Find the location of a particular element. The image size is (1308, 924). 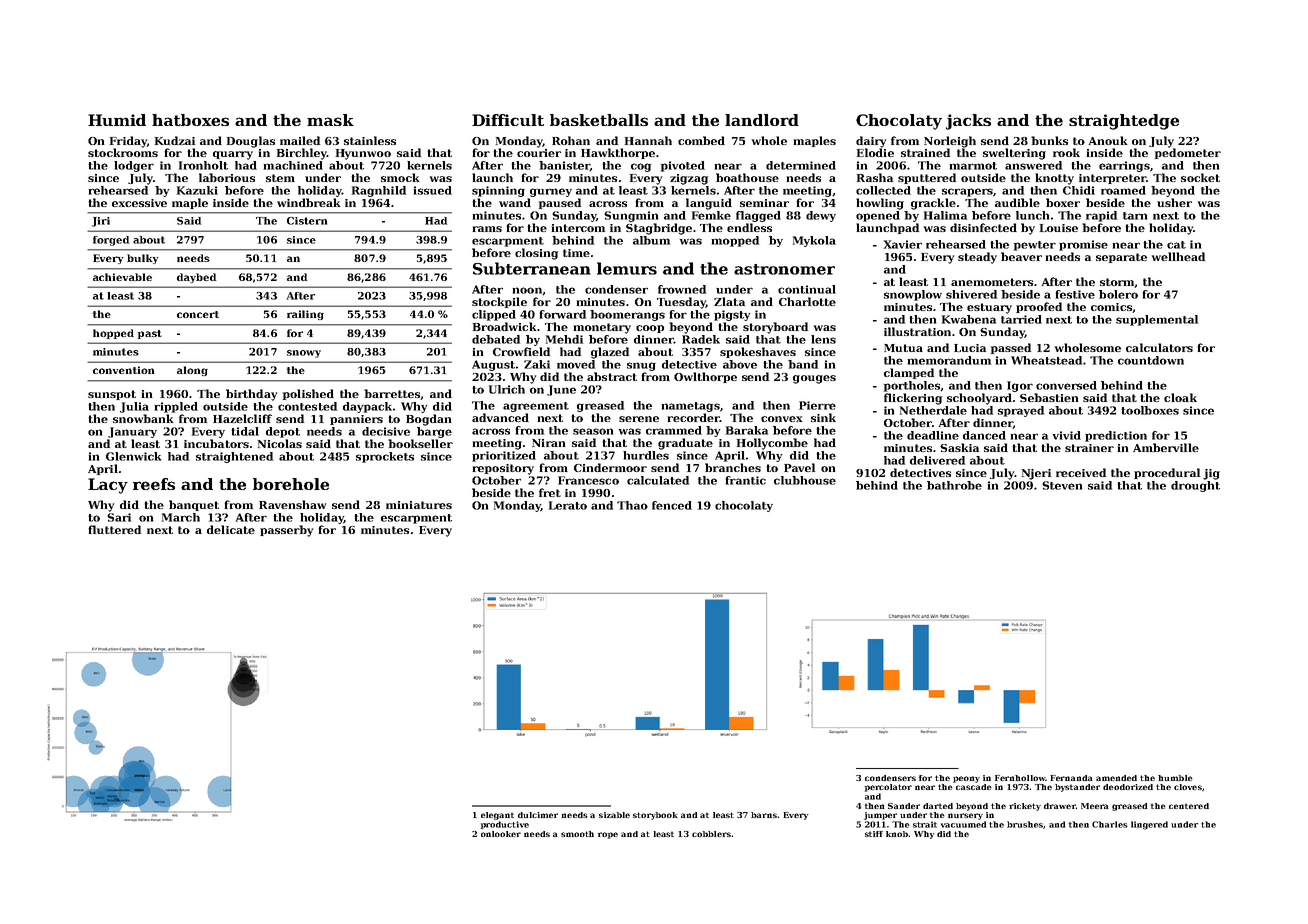

sizable is located at coordinates (614, 815).
